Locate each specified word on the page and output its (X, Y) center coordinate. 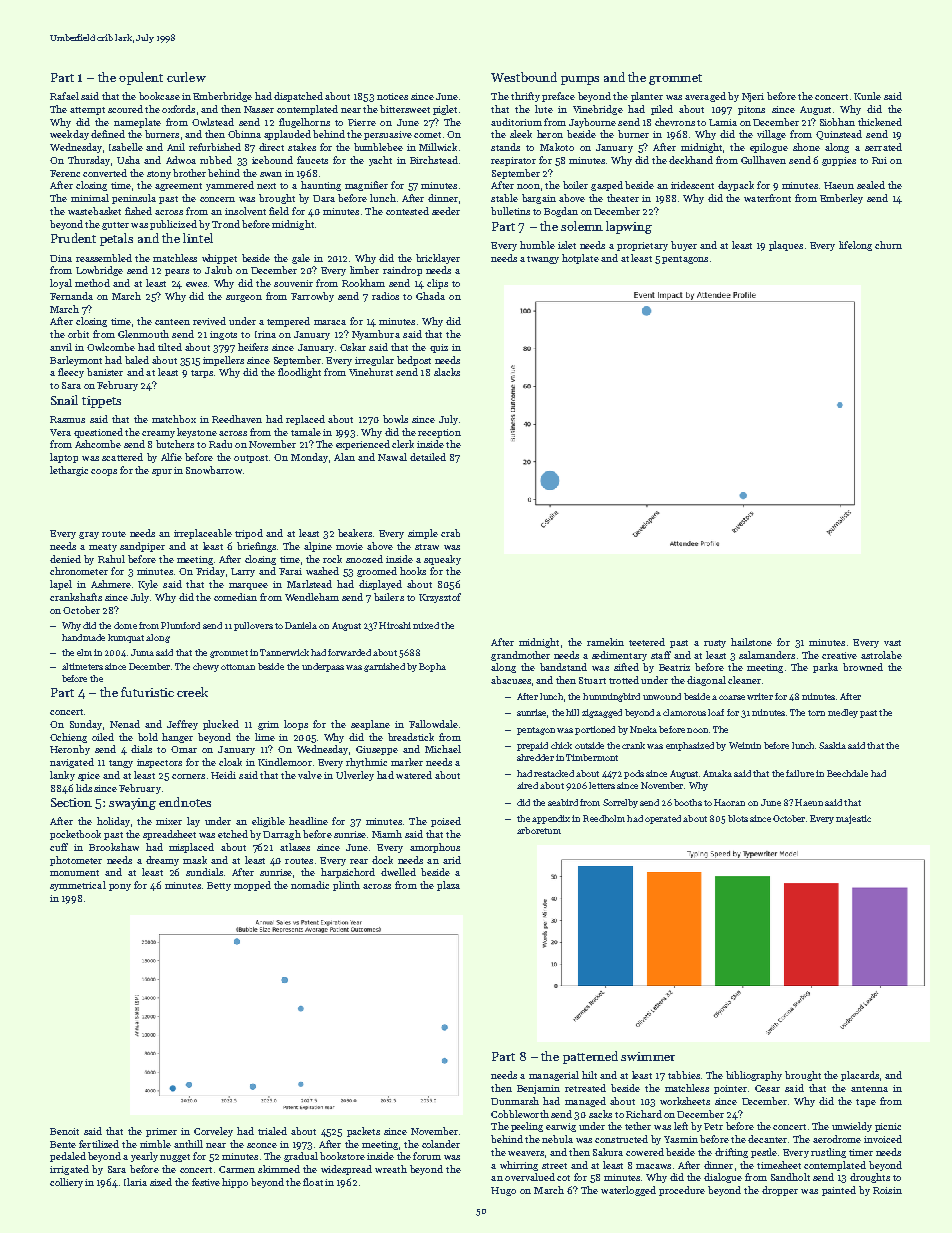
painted (839, 1191)
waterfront (767, 198)
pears (177, 272)
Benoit (64, 1131)
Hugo (503, 1191)
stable (504, 198)
